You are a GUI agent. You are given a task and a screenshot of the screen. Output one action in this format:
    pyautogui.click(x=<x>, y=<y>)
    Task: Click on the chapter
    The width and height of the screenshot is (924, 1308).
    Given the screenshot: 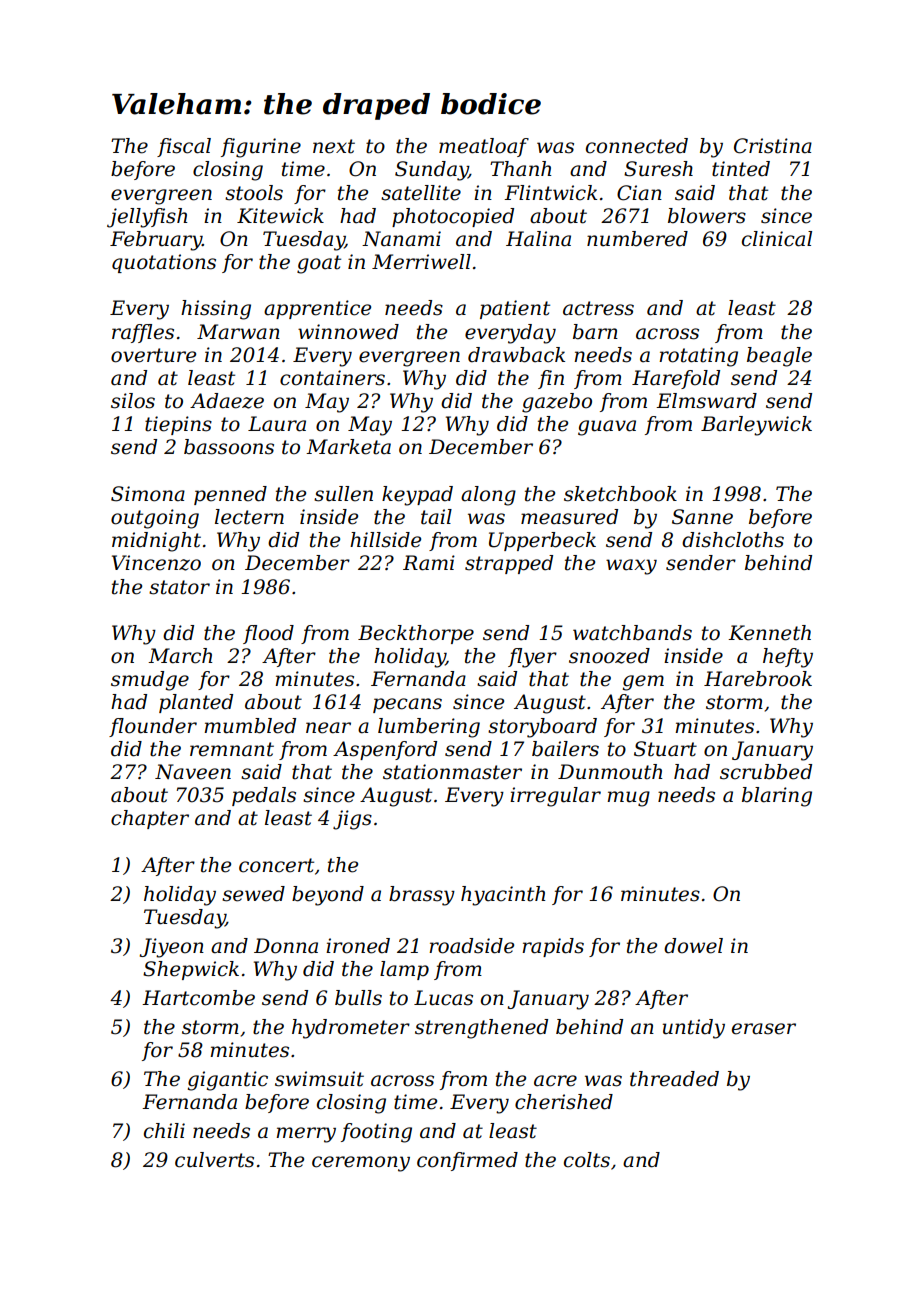 What is the action you would take?
    pyautogui.click(x=150, y=819)
